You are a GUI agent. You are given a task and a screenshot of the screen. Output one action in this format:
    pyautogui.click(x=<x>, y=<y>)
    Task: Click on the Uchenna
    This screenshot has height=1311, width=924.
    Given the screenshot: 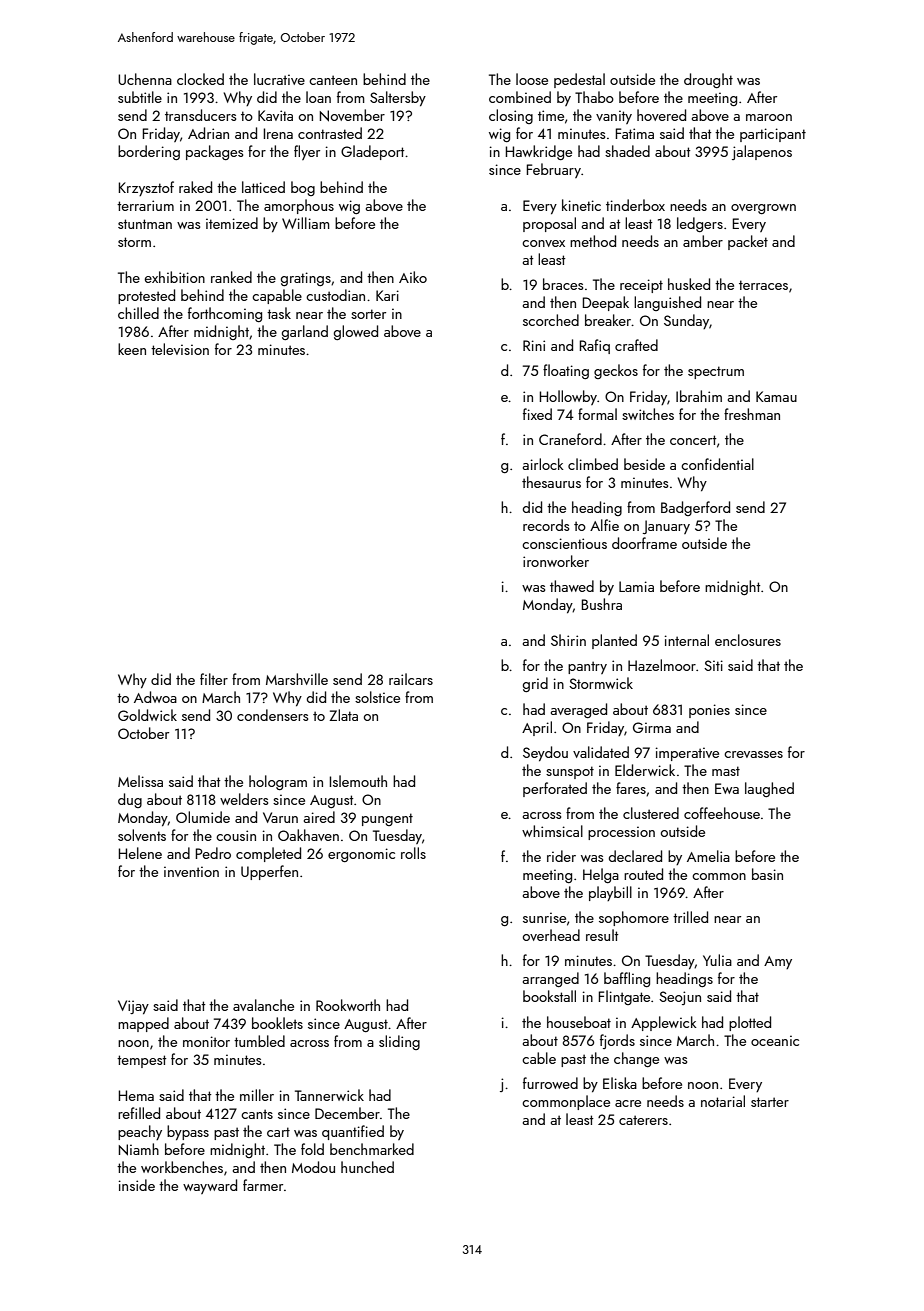 What is the action you would take?
    pyautogui.click(x=145, y=79)
